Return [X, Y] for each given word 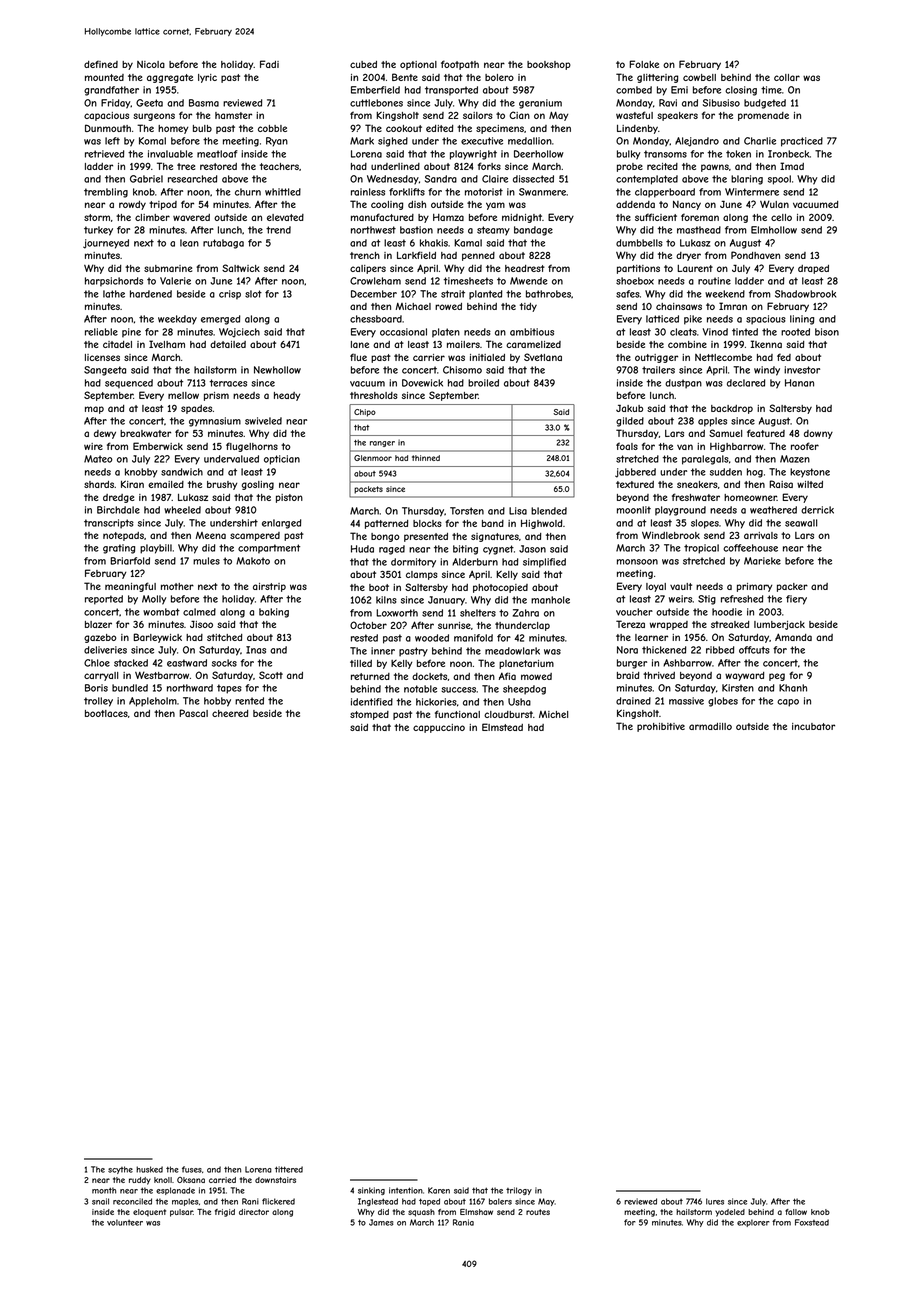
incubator [813, 726]
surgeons [154, 117]
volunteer [125, 1222]
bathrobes [548, 294]
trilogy [519, 1191]
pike [693, 320]
